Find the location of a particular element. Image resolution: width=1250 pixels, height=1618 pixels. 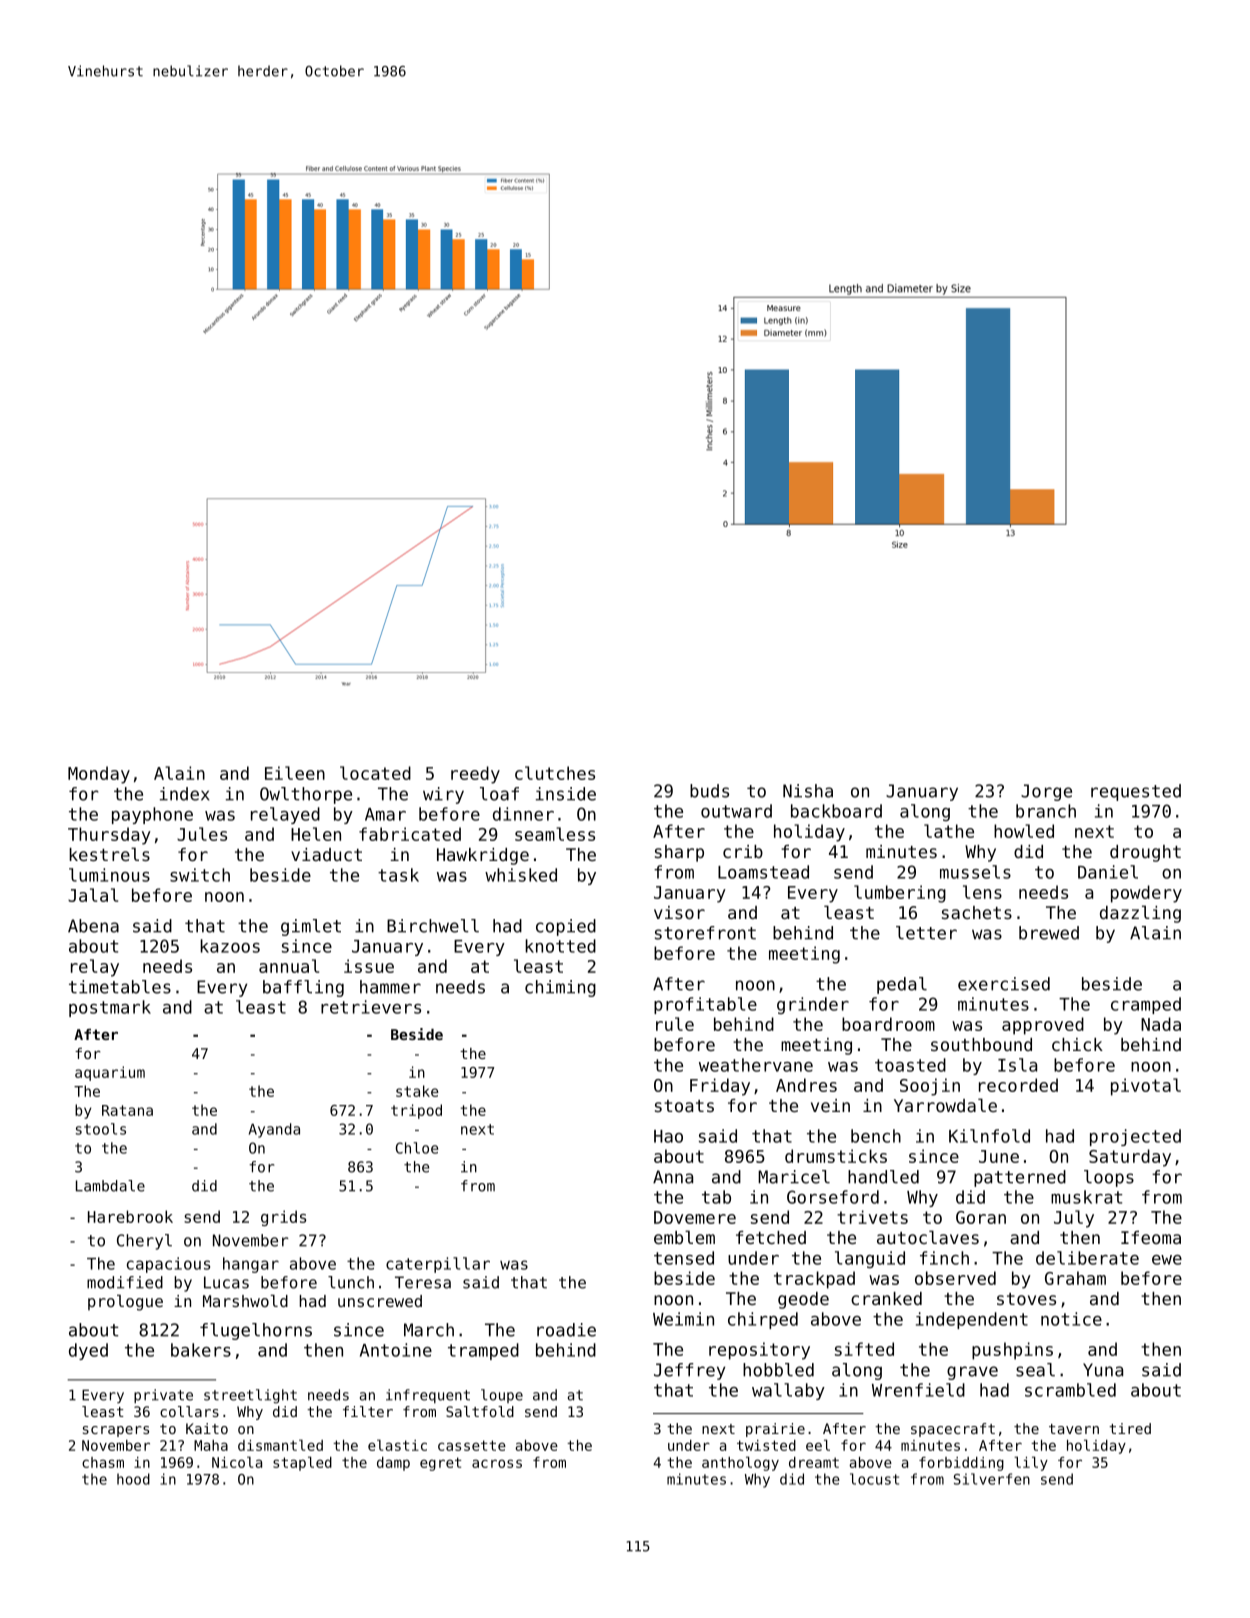

finch is located at coordinates (944, 1258).
